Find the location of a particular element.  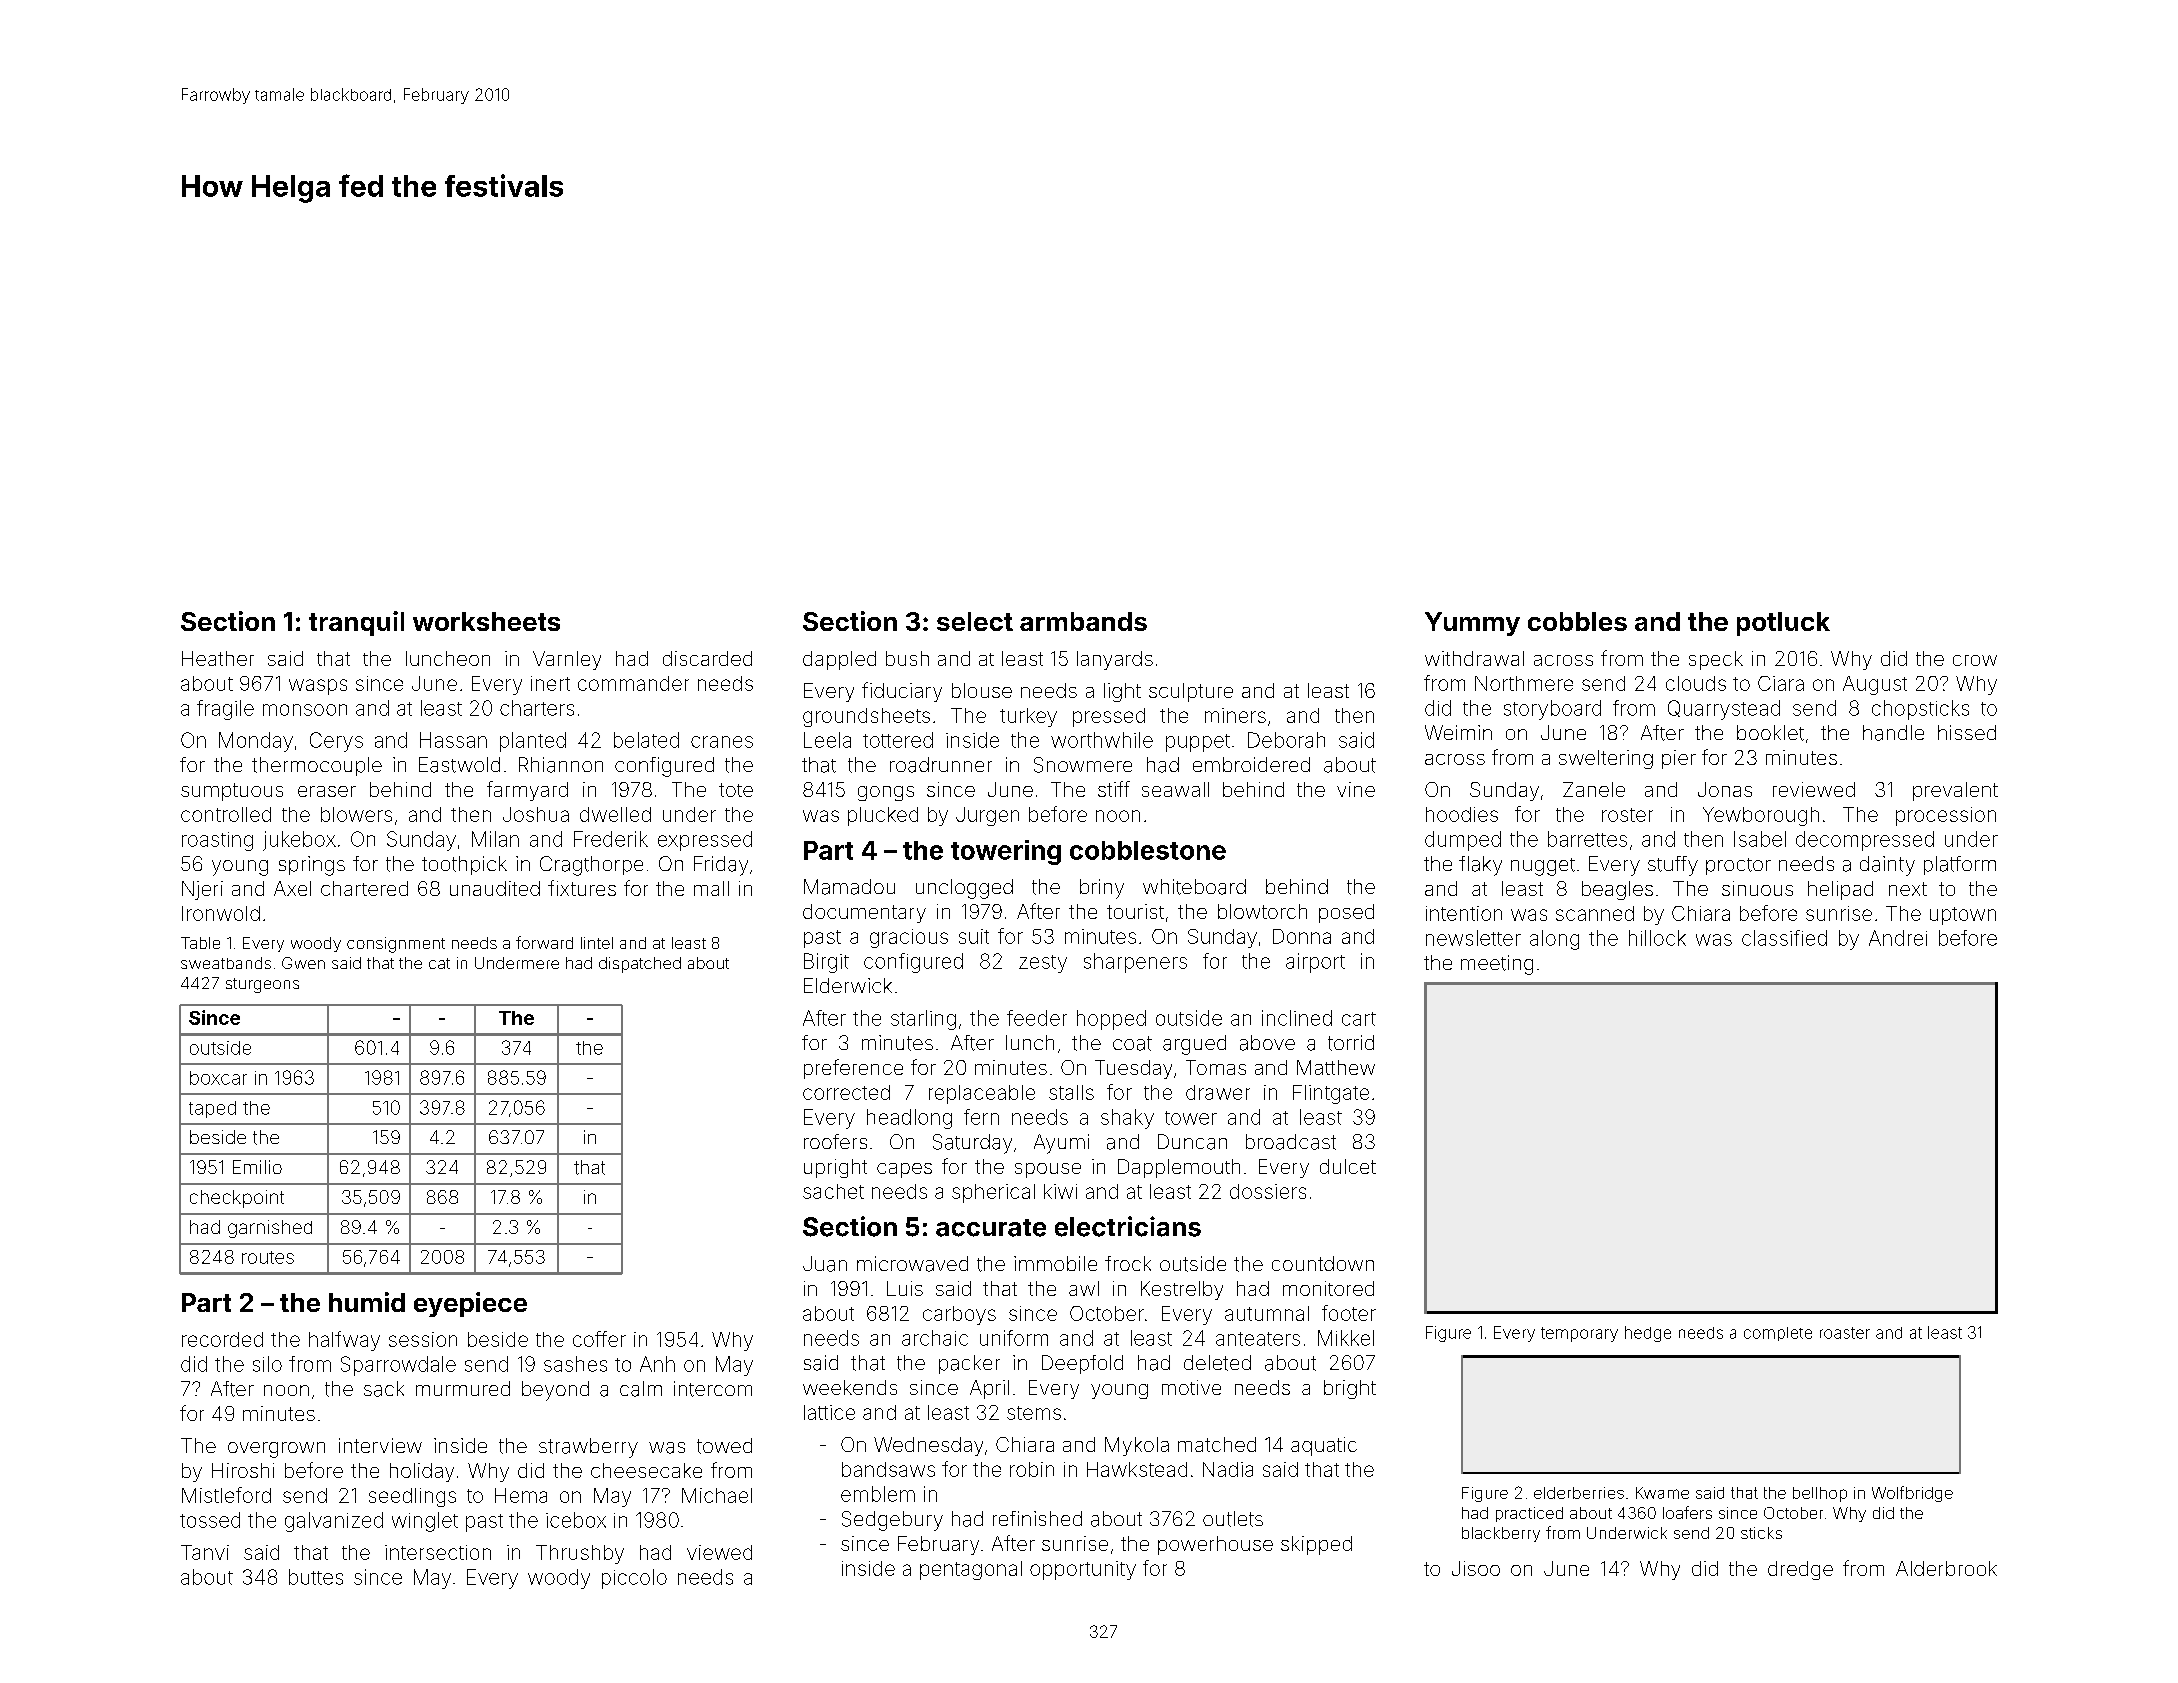

roaster is located at coordinates (1845, 1333).
